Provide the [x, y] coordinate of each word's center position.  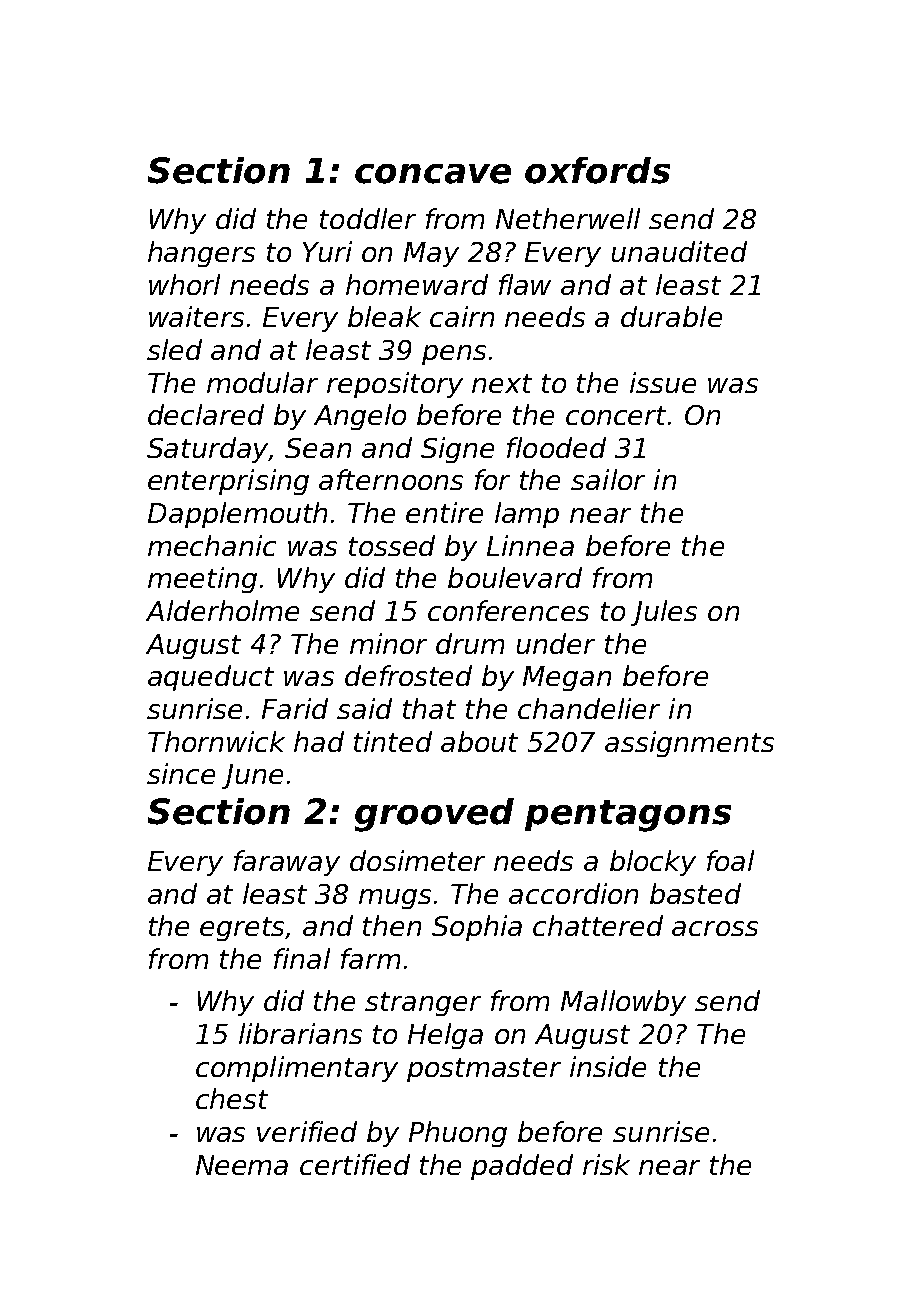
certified [355, 1164]
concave [433, 174]
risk [606, 1164]
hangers [201, 254]
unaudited [679, 251]
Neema [242, 1165]
